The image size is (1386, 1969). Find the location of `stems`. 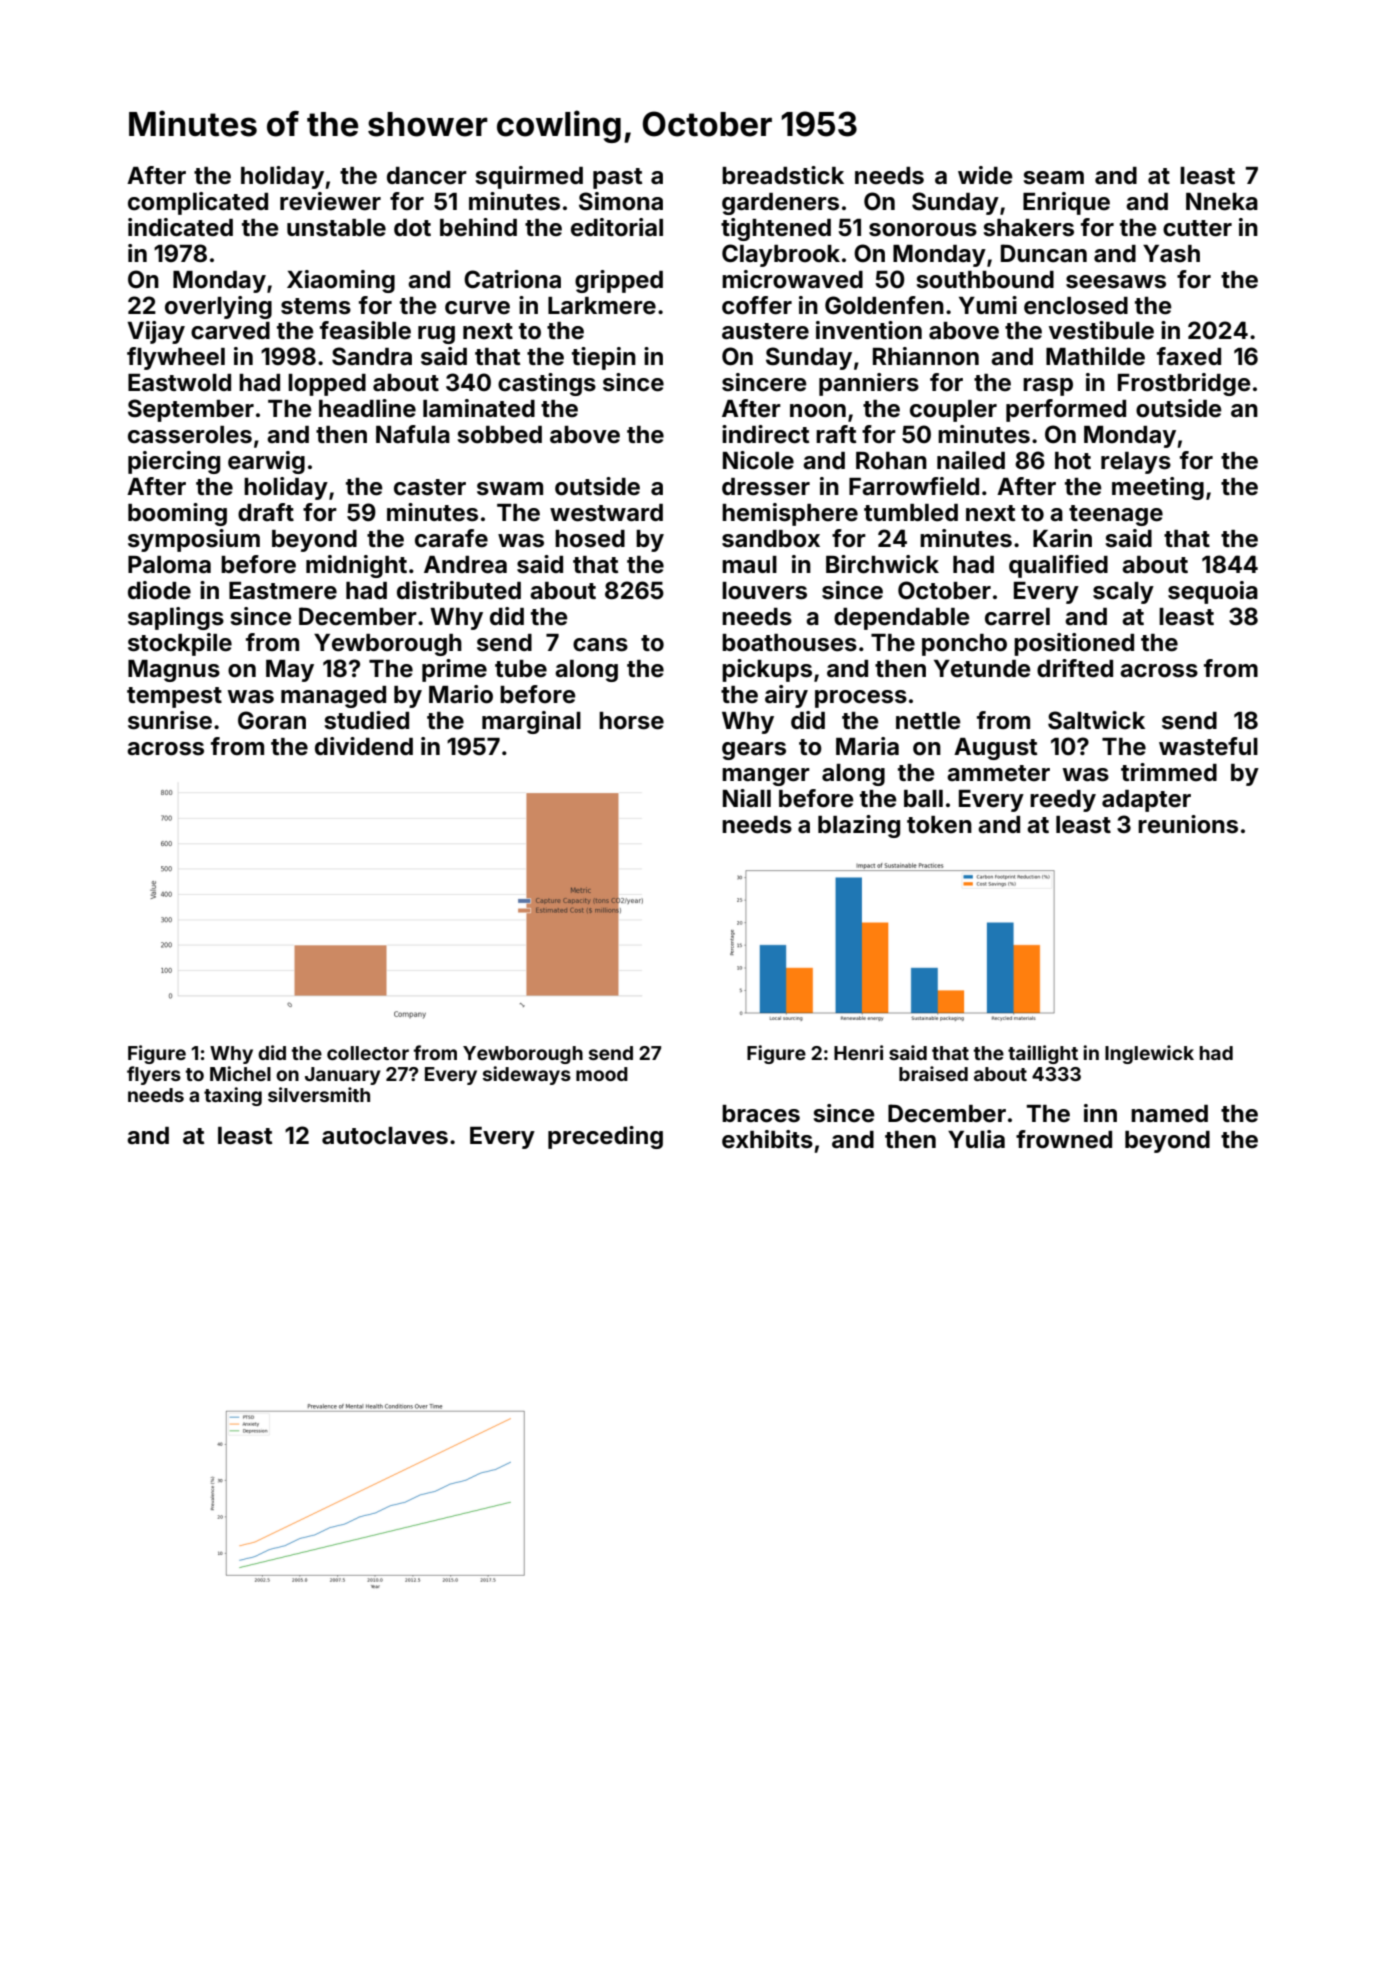

stems is located at coordinates (316, 306).
